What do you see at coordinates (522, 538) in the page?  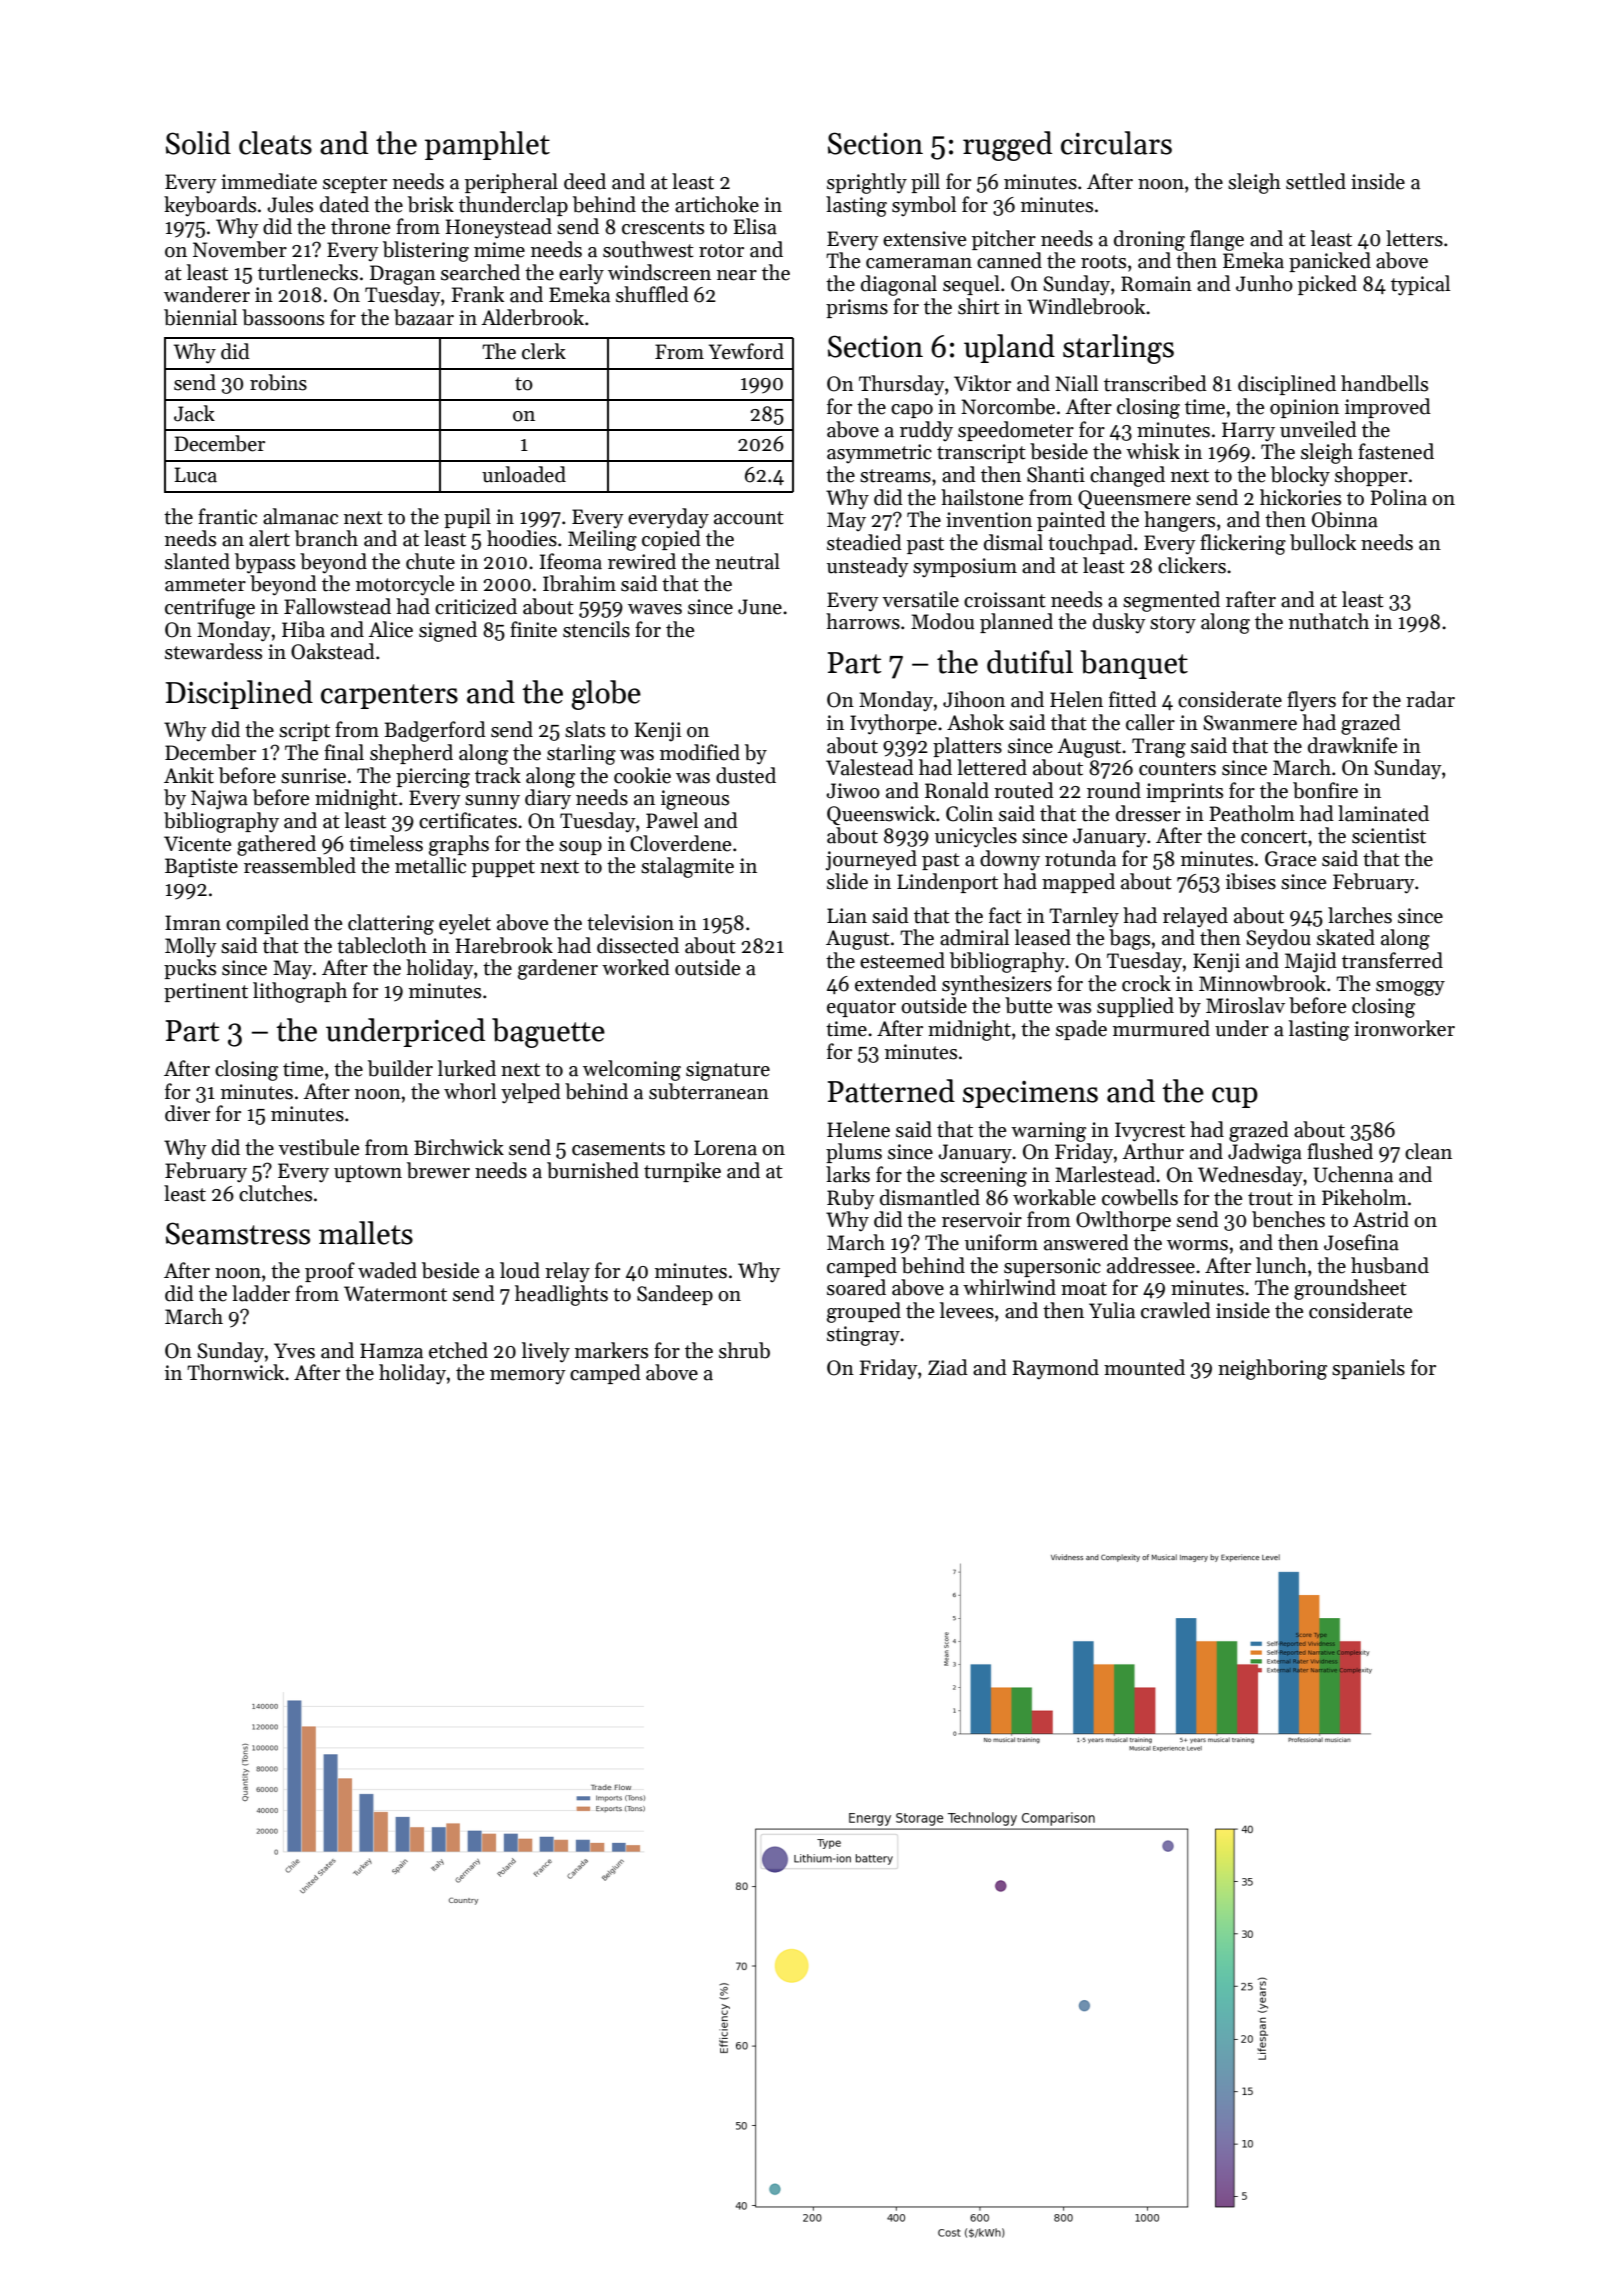 I see `hoodies` at bounding box center [522, 538].
